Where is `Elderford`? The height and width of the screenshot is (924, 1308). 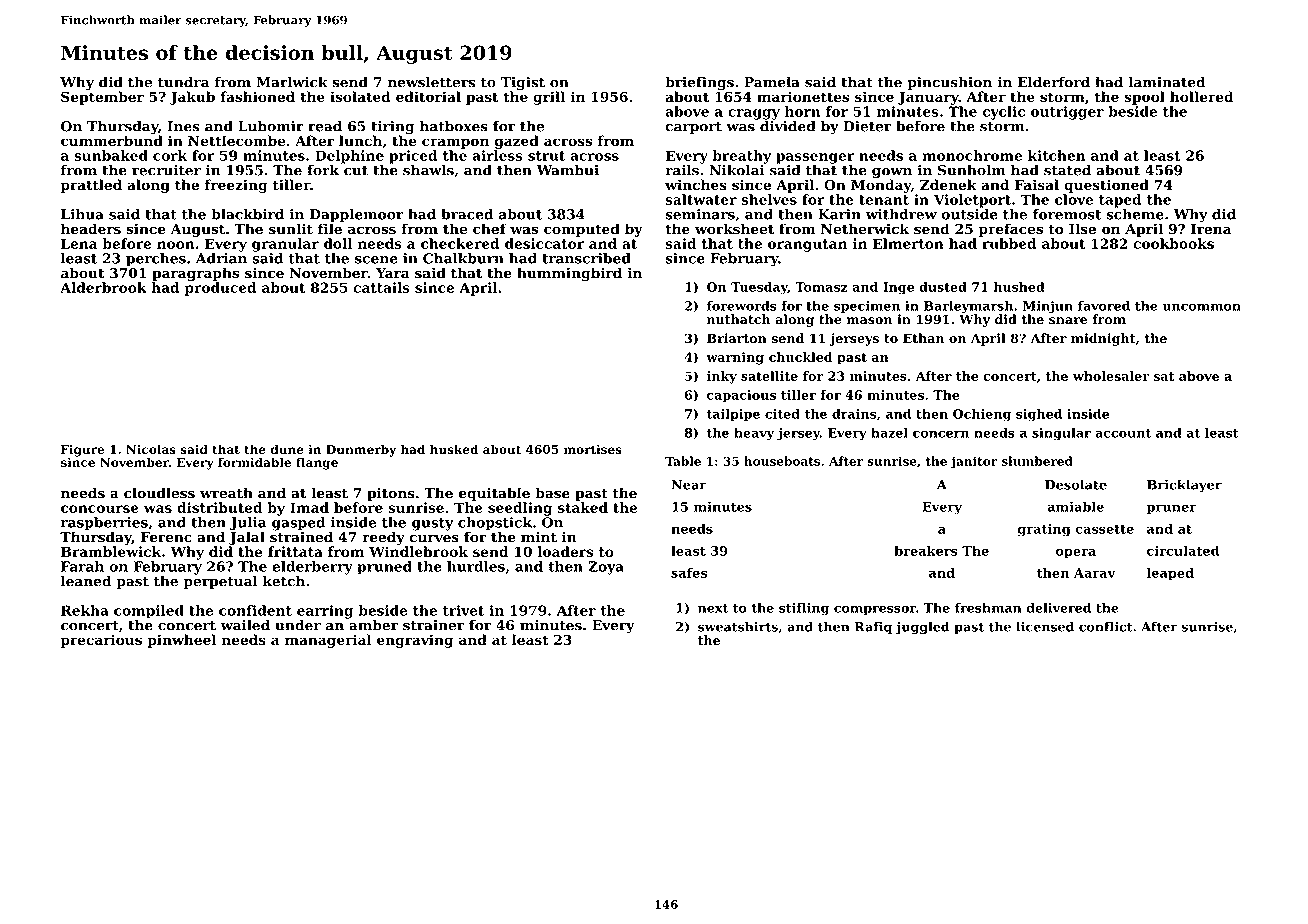
Elderford is located at coordinates (1054, 82).
